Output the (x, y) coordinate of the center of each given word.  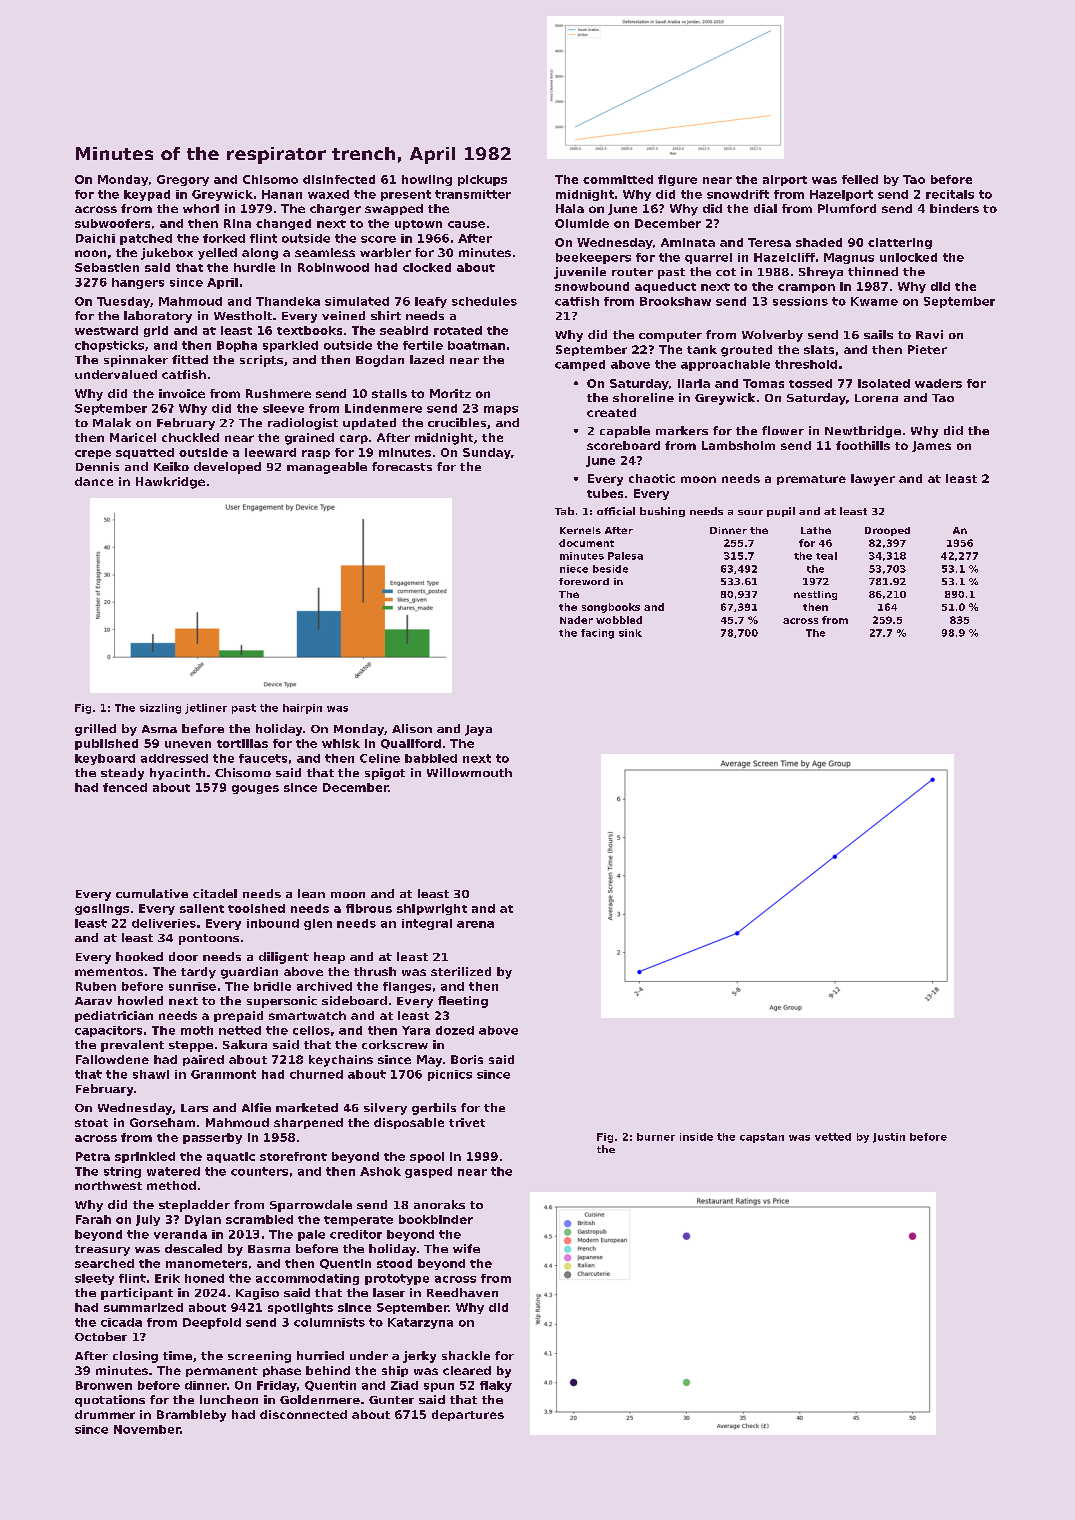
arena (475, 924)
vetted (833, 1137)
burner (656, 1137)
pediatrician (114, 1016)
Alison (412, 728)
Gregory (183, 180)
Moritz (450, 393)
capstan (762, 1138)
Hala (570, 208)
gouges (255, 789)
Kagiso (257, 1294)
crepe (93, 454)
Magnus (849, 258)
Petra (93, 1156)
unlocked (908, 257)
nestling (815, 595)
